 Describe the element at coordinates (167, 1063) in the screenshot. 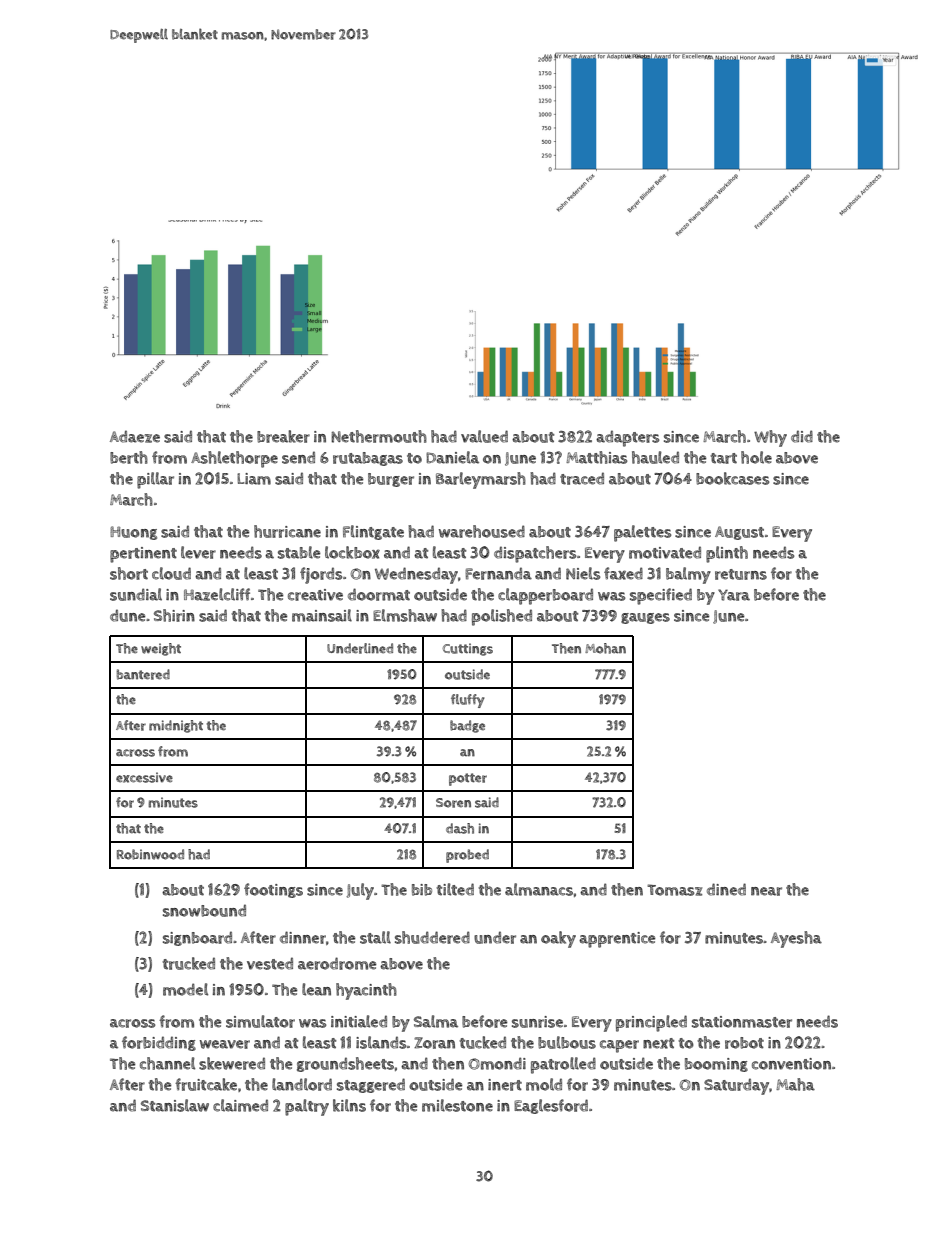

I see `channel` at that location.
